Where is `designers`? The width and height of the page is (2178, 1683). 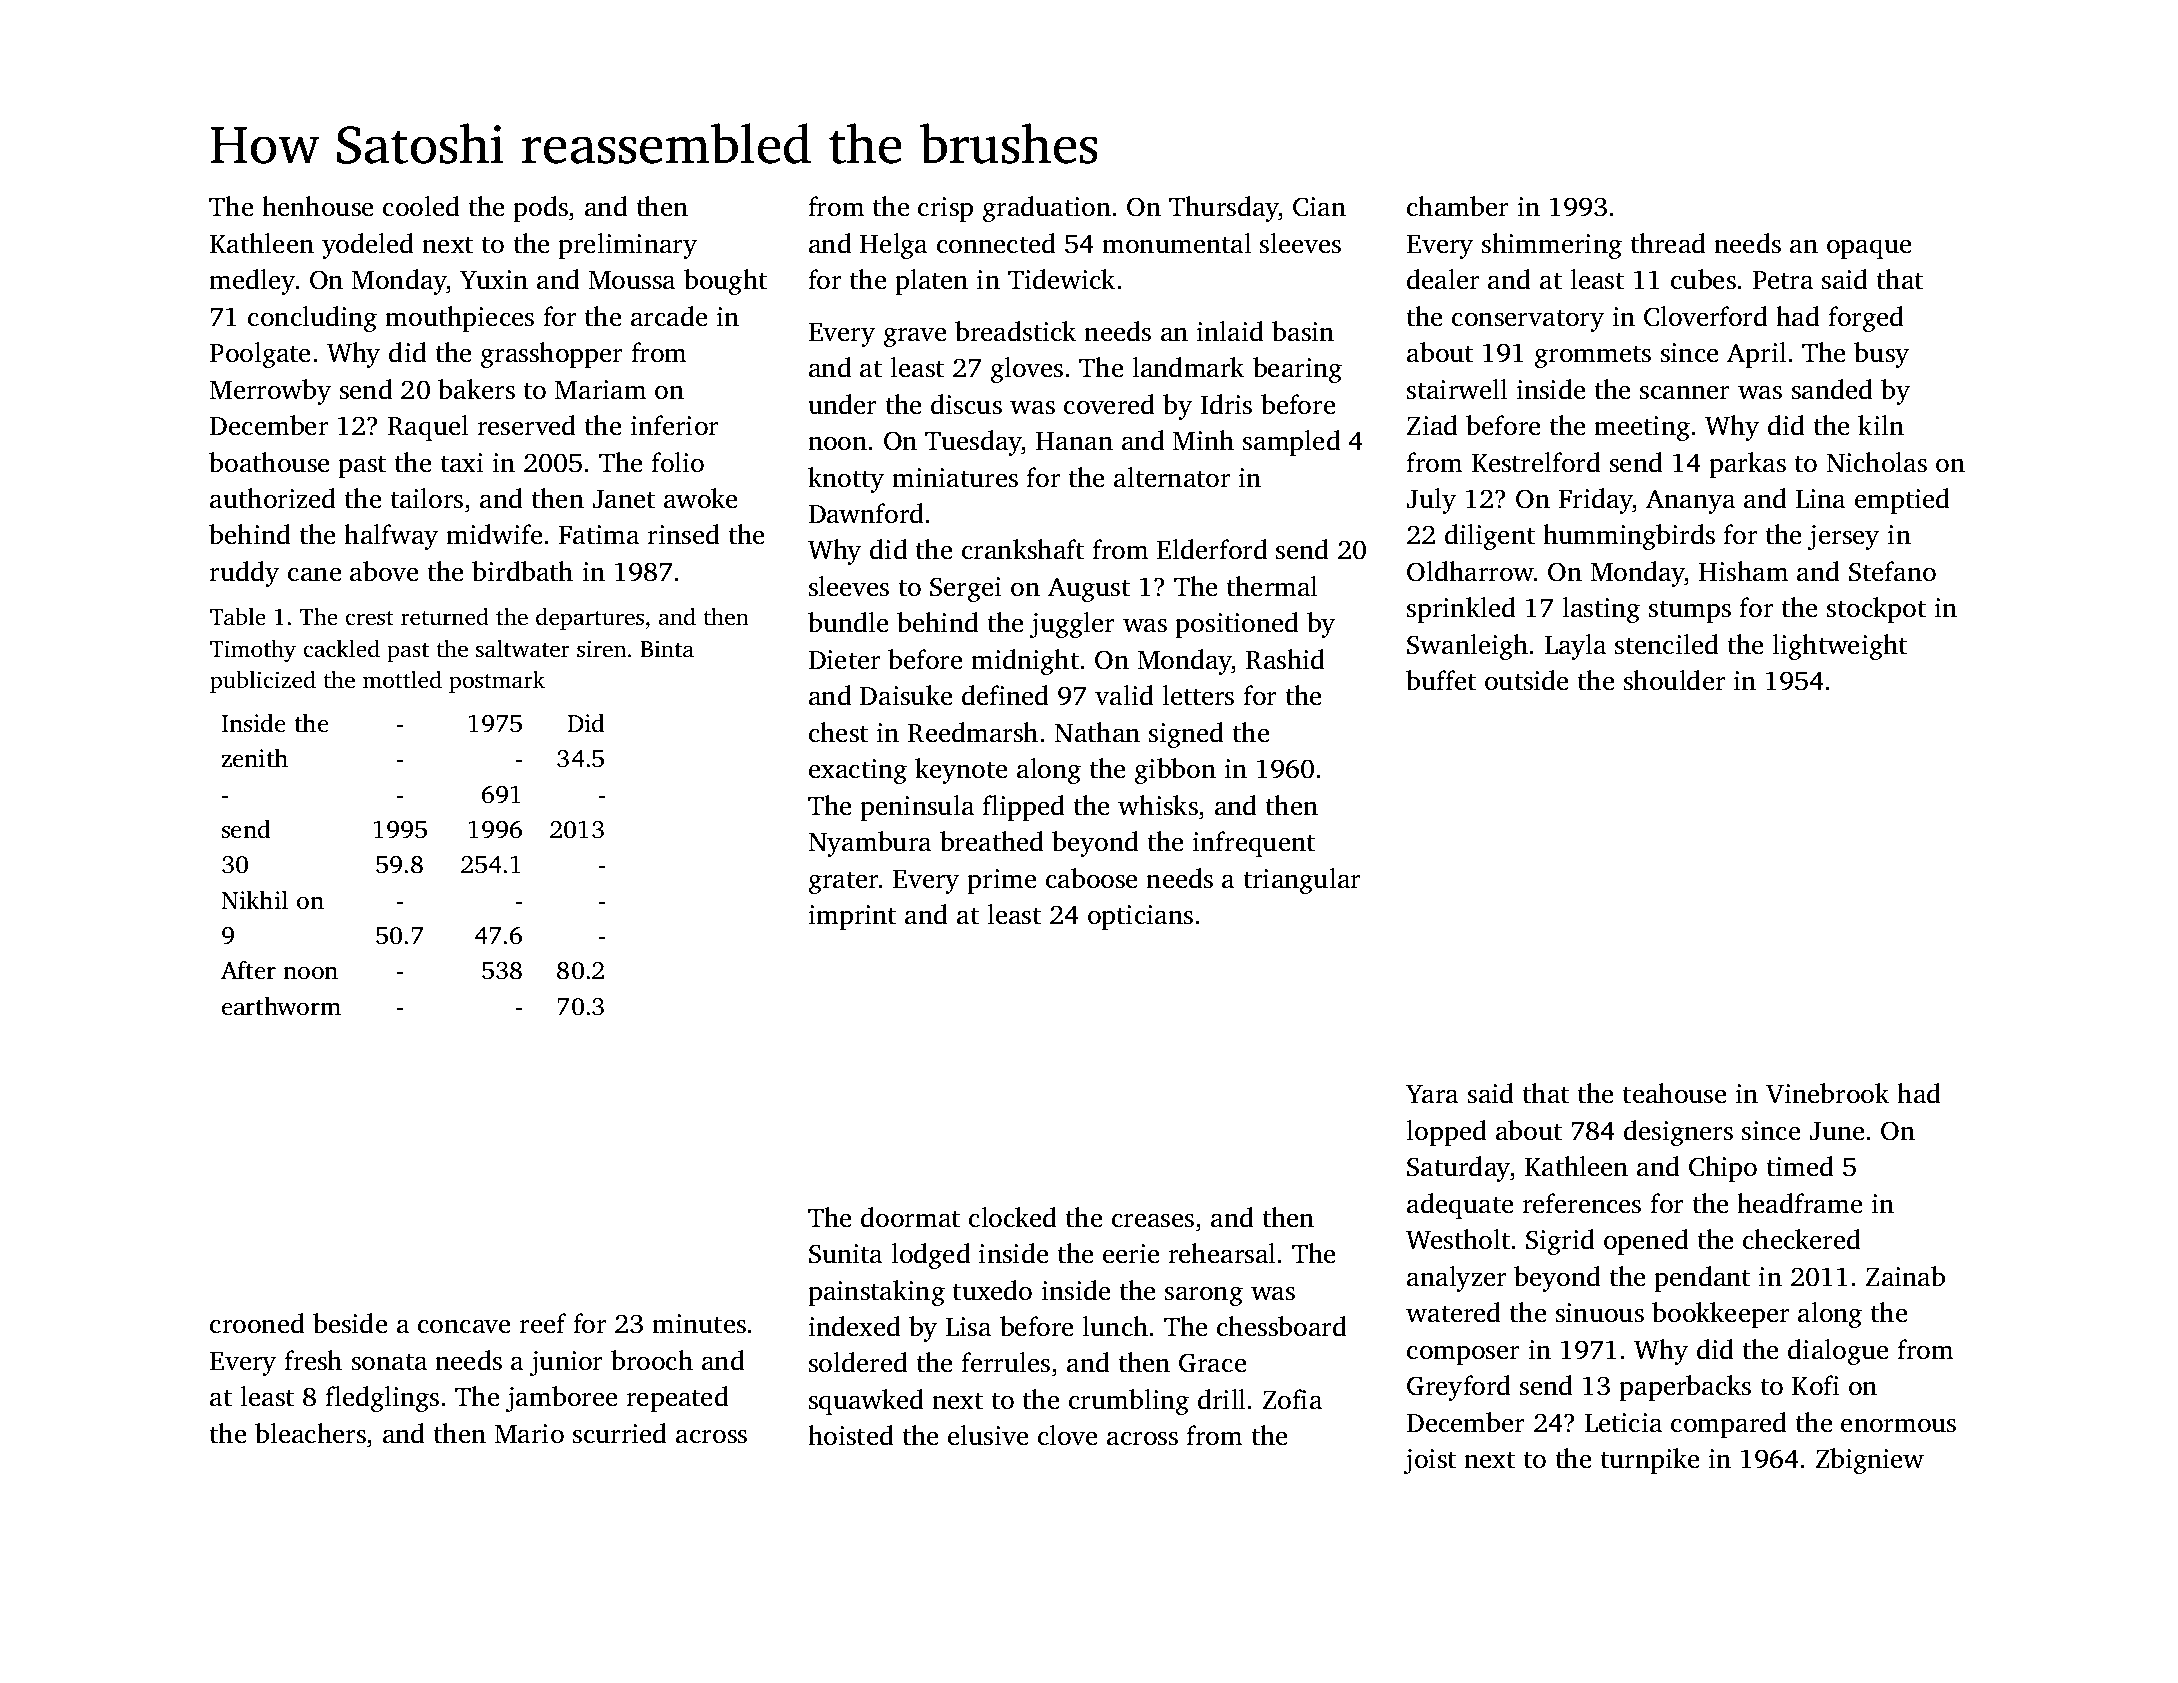 designers is located at coordinates (1678, 1133).
